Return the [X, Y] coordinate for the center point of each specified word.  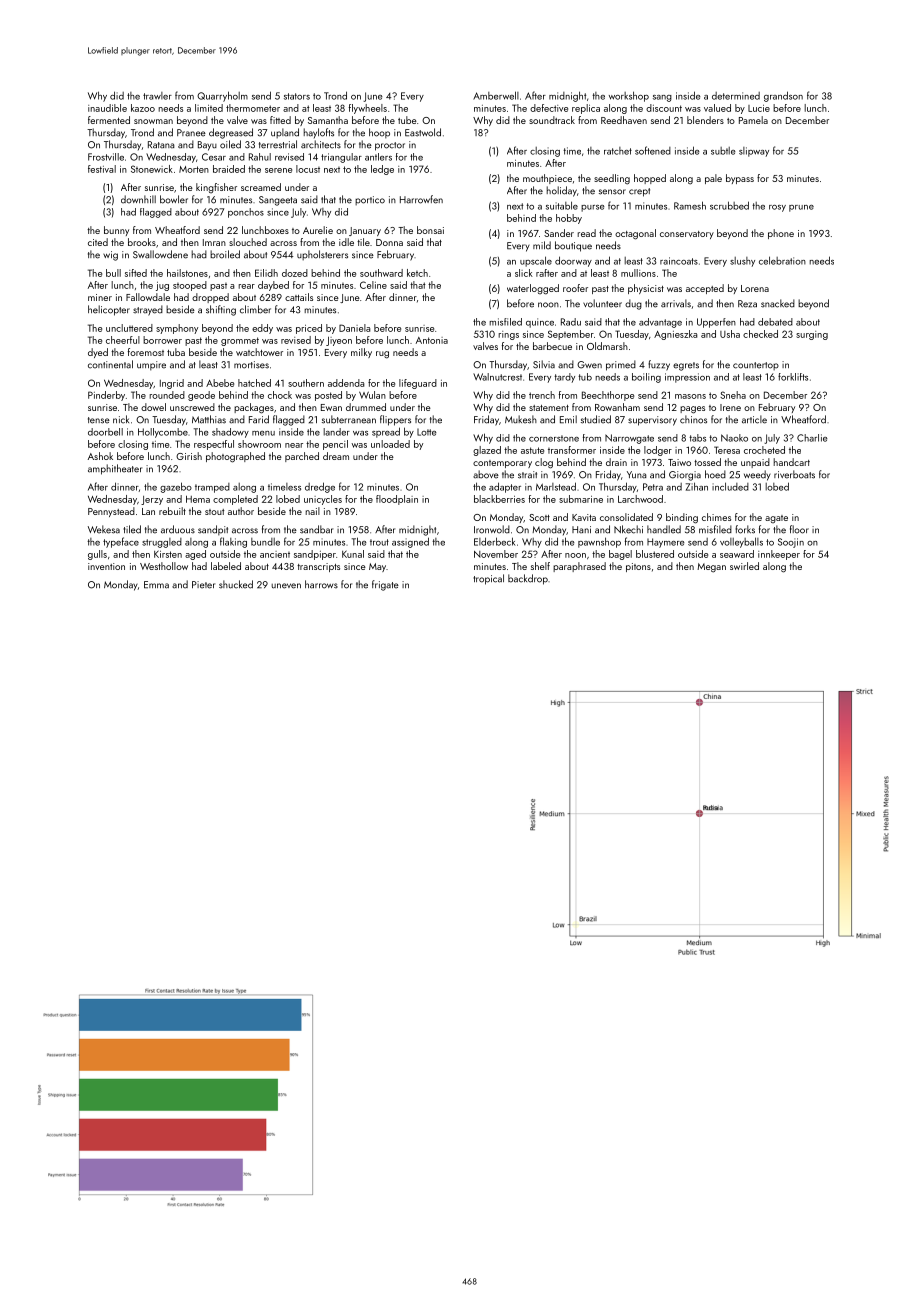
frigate [385, 585]
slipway [754, 152]
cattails [299, 297]
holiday [561, 191]
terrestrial [278, 144]
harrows [321, 584]
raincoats [679, 261]
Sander [559, 233]
